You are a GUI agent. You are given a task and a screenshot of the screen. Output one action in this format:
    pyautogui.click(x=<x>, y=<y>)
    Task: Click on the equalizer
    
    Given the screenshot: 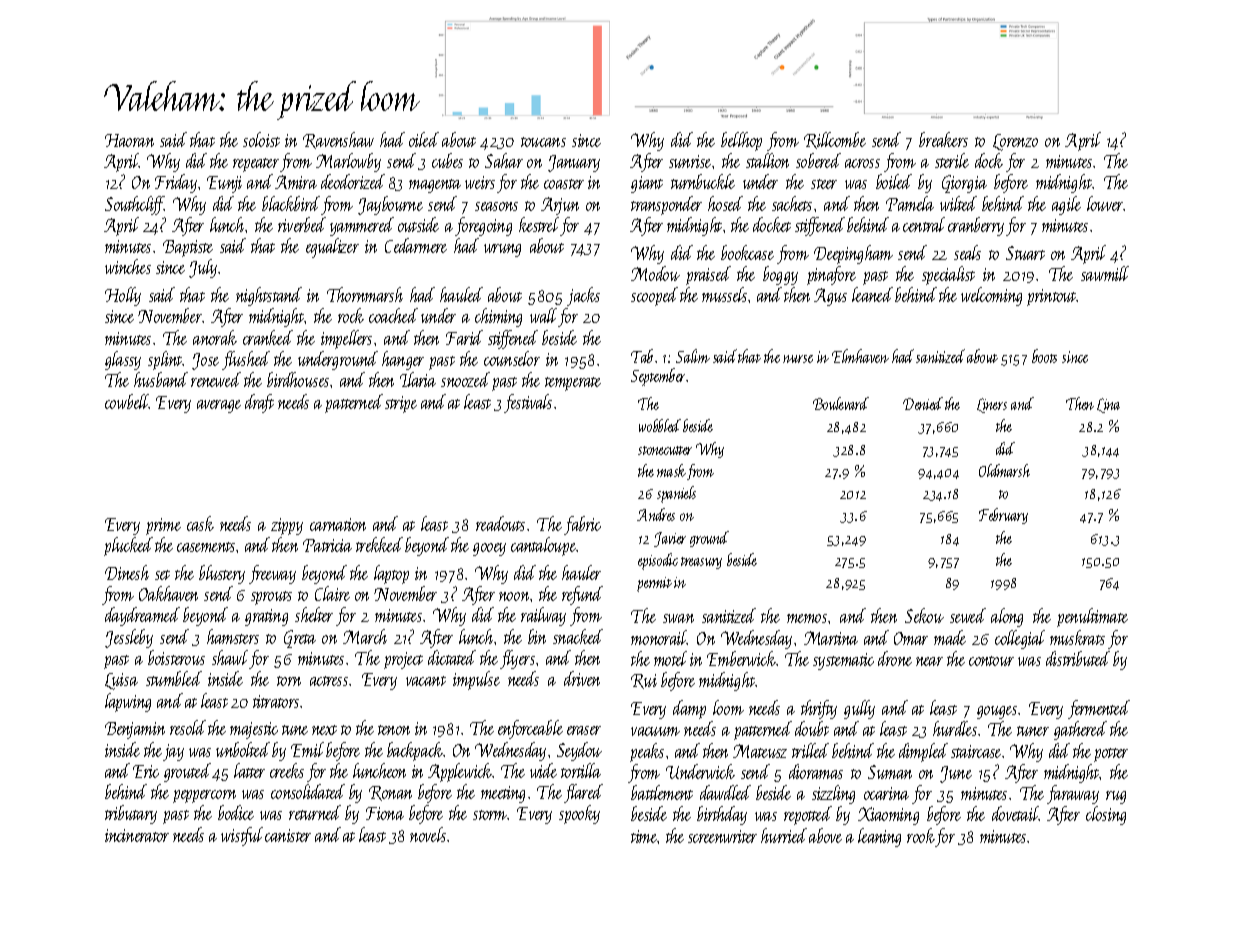 What is the action you would take?
    pyautogui.click(x=332, y=248)
